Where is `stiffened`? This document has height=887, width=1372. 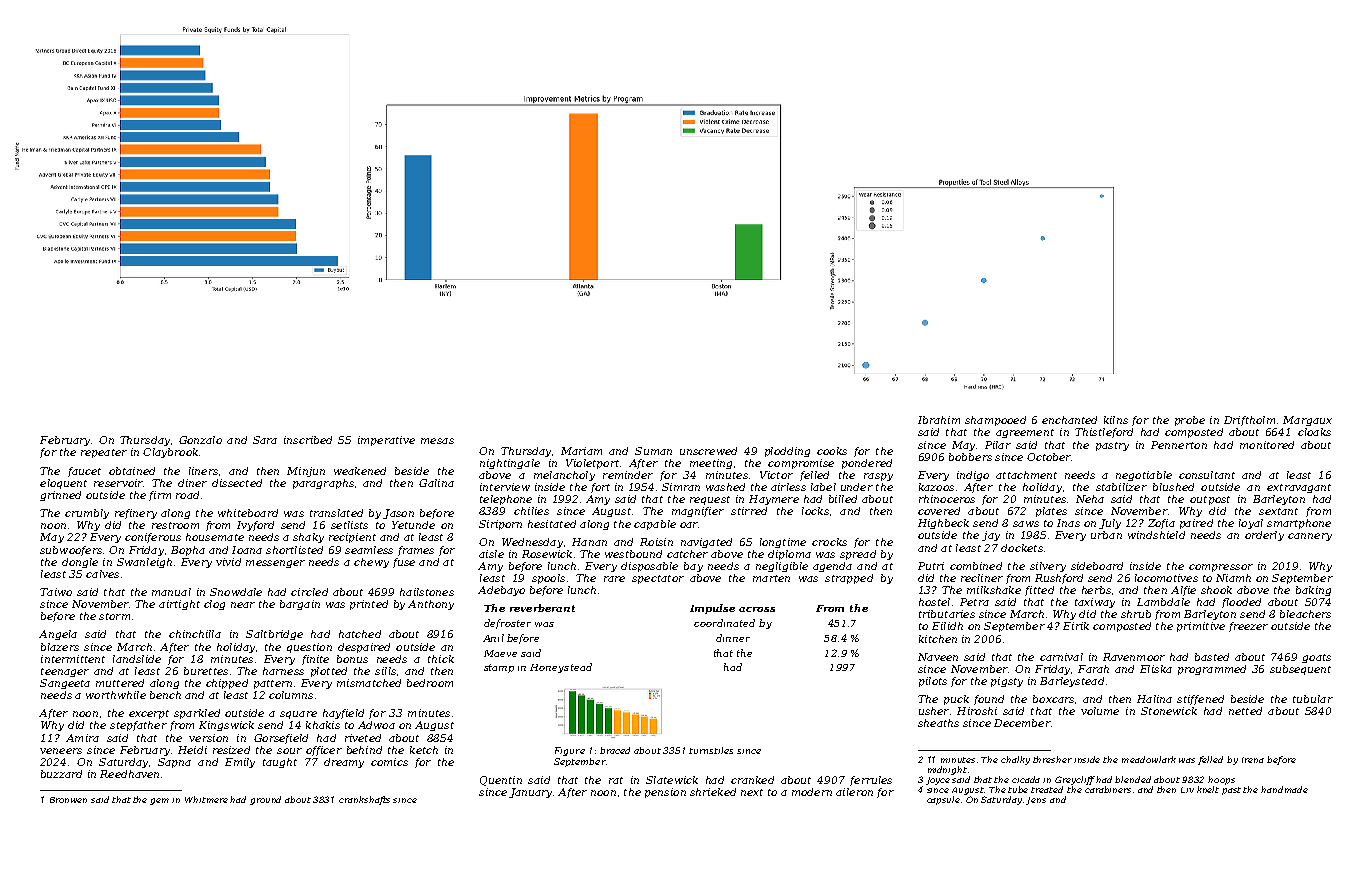
stiffened is located at coordinates (1200, 700).
